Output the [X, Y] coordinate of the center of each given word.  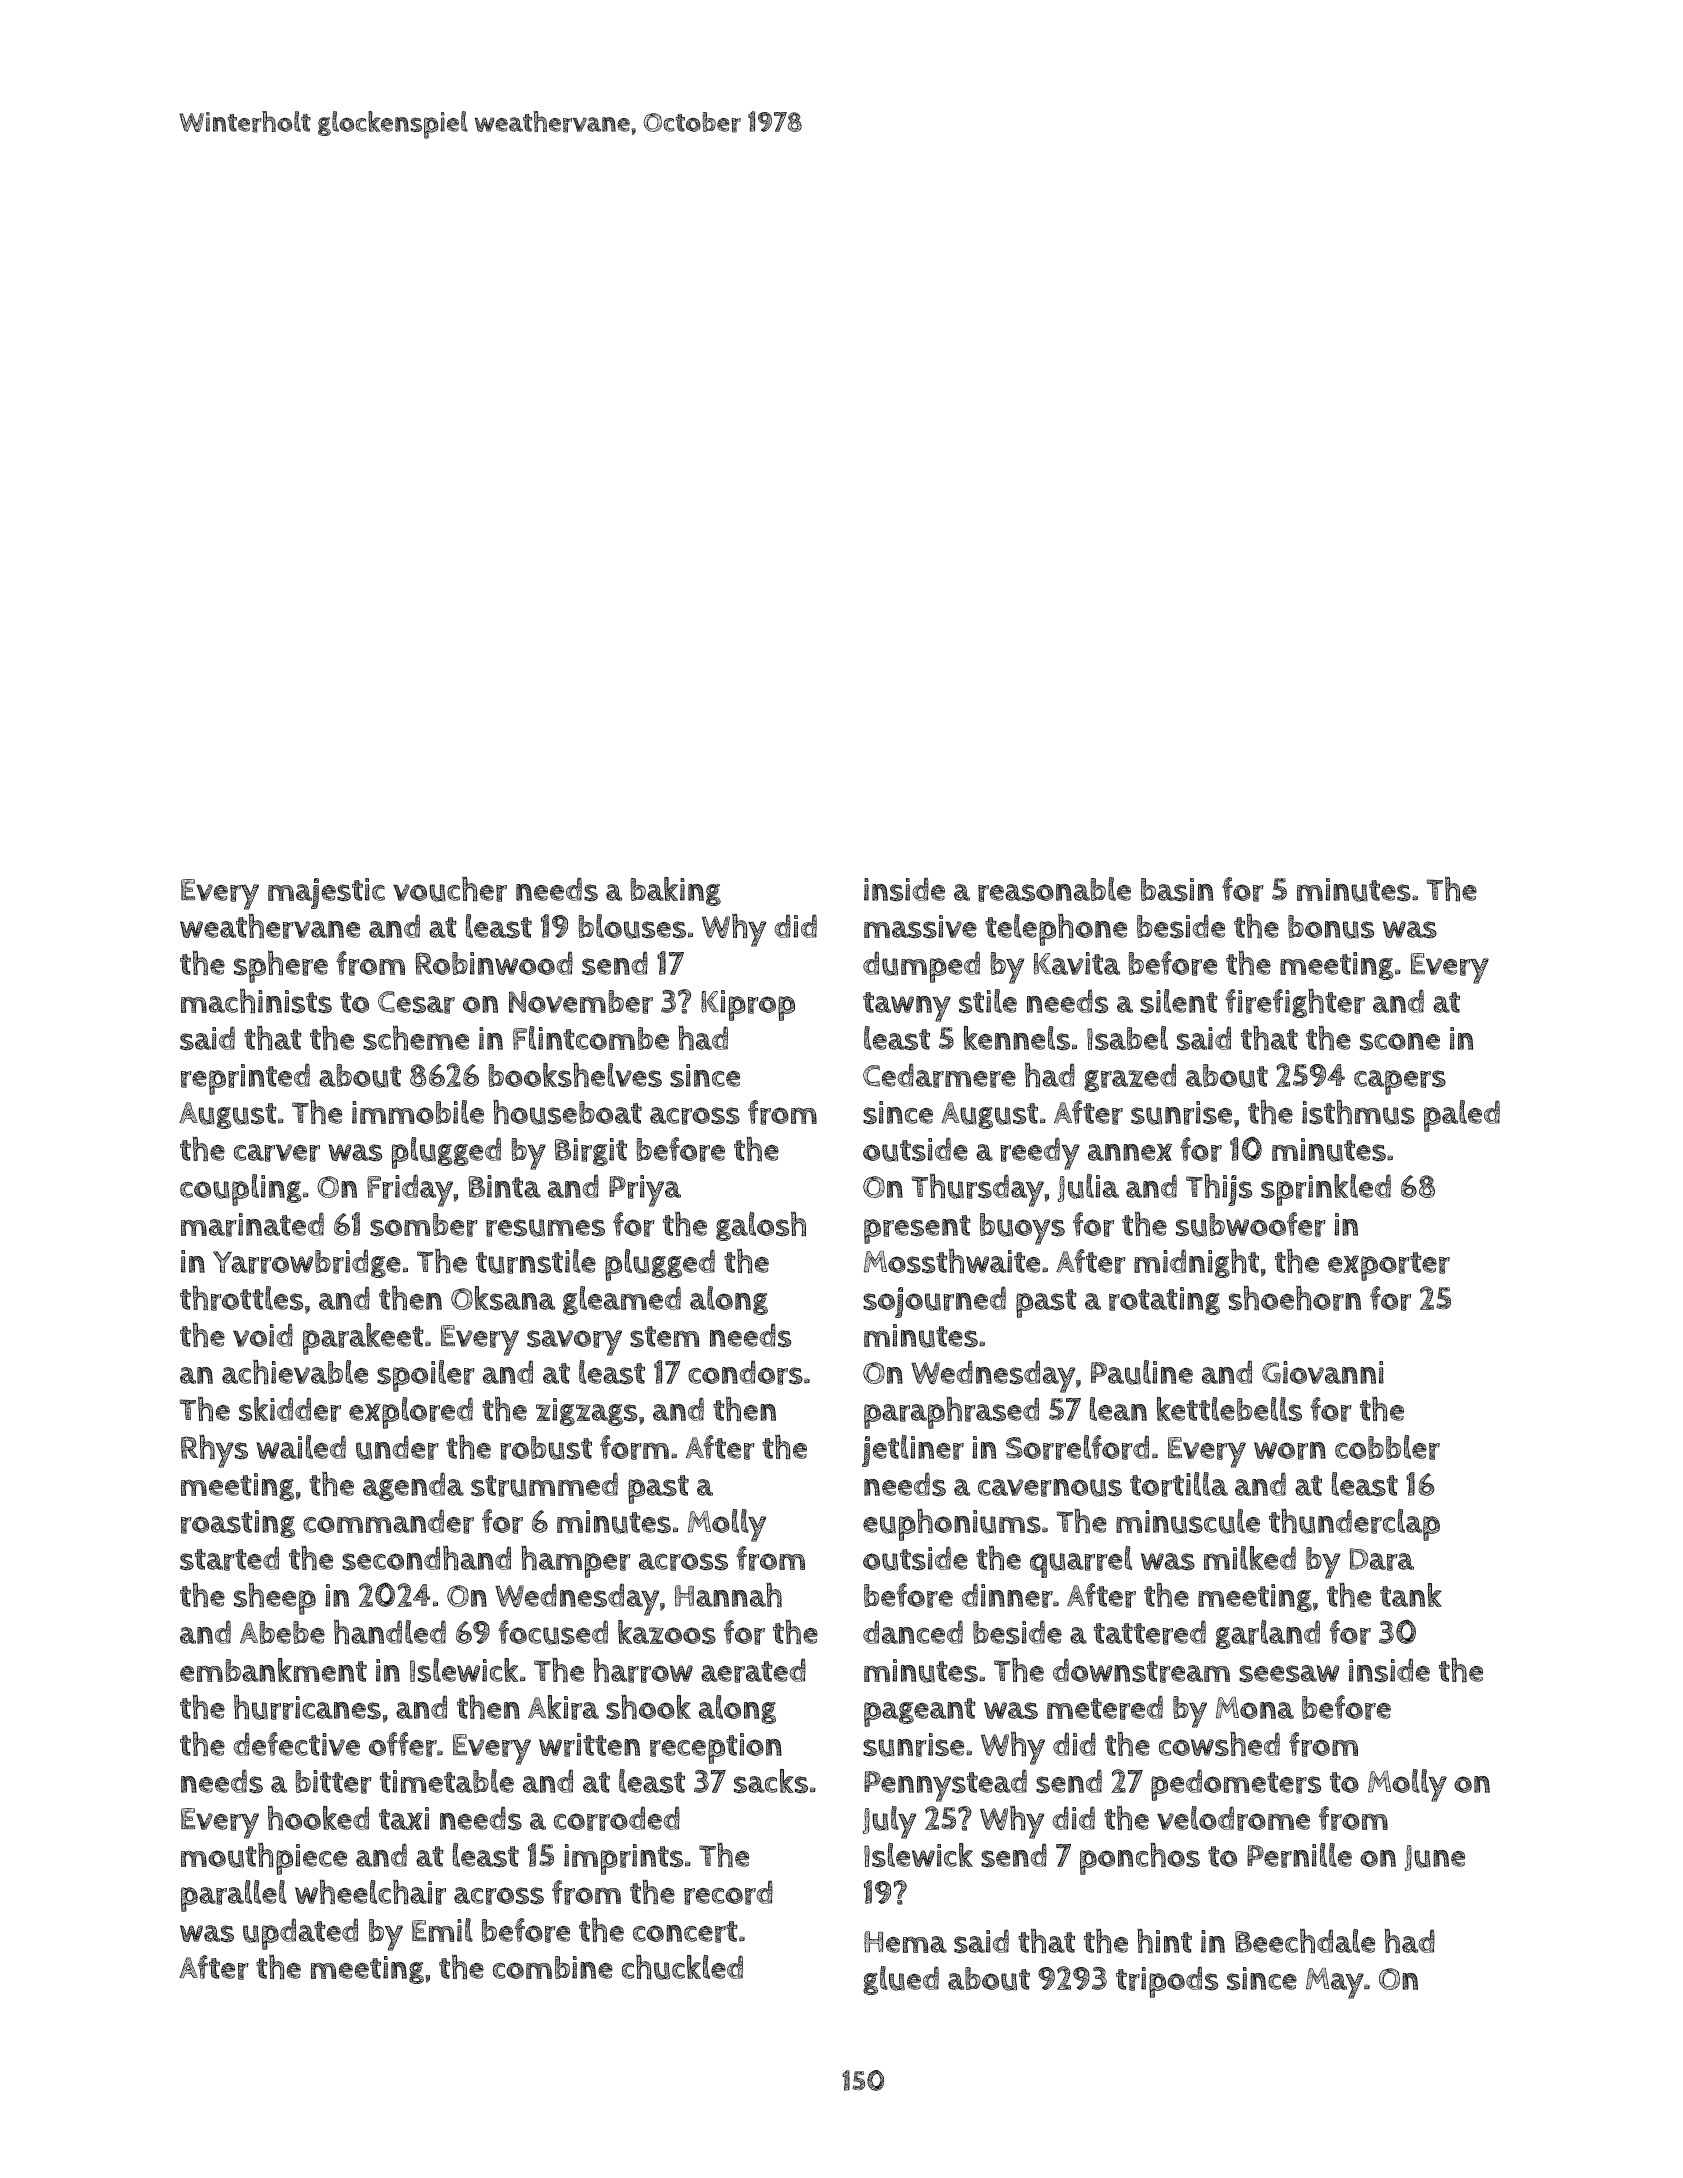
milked [1250, 1558]
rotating [1164, 1301]
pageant [920, 1712]
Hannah [728, 1595]
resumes [545, 1228]
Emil [442, 1930]
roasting [238, 1524]
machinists [256, 1001]
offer [403, 1744]
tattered [1150, 1632]
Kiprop [748, 1005]
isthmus [1358, 1112]
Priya [645, 1191]
